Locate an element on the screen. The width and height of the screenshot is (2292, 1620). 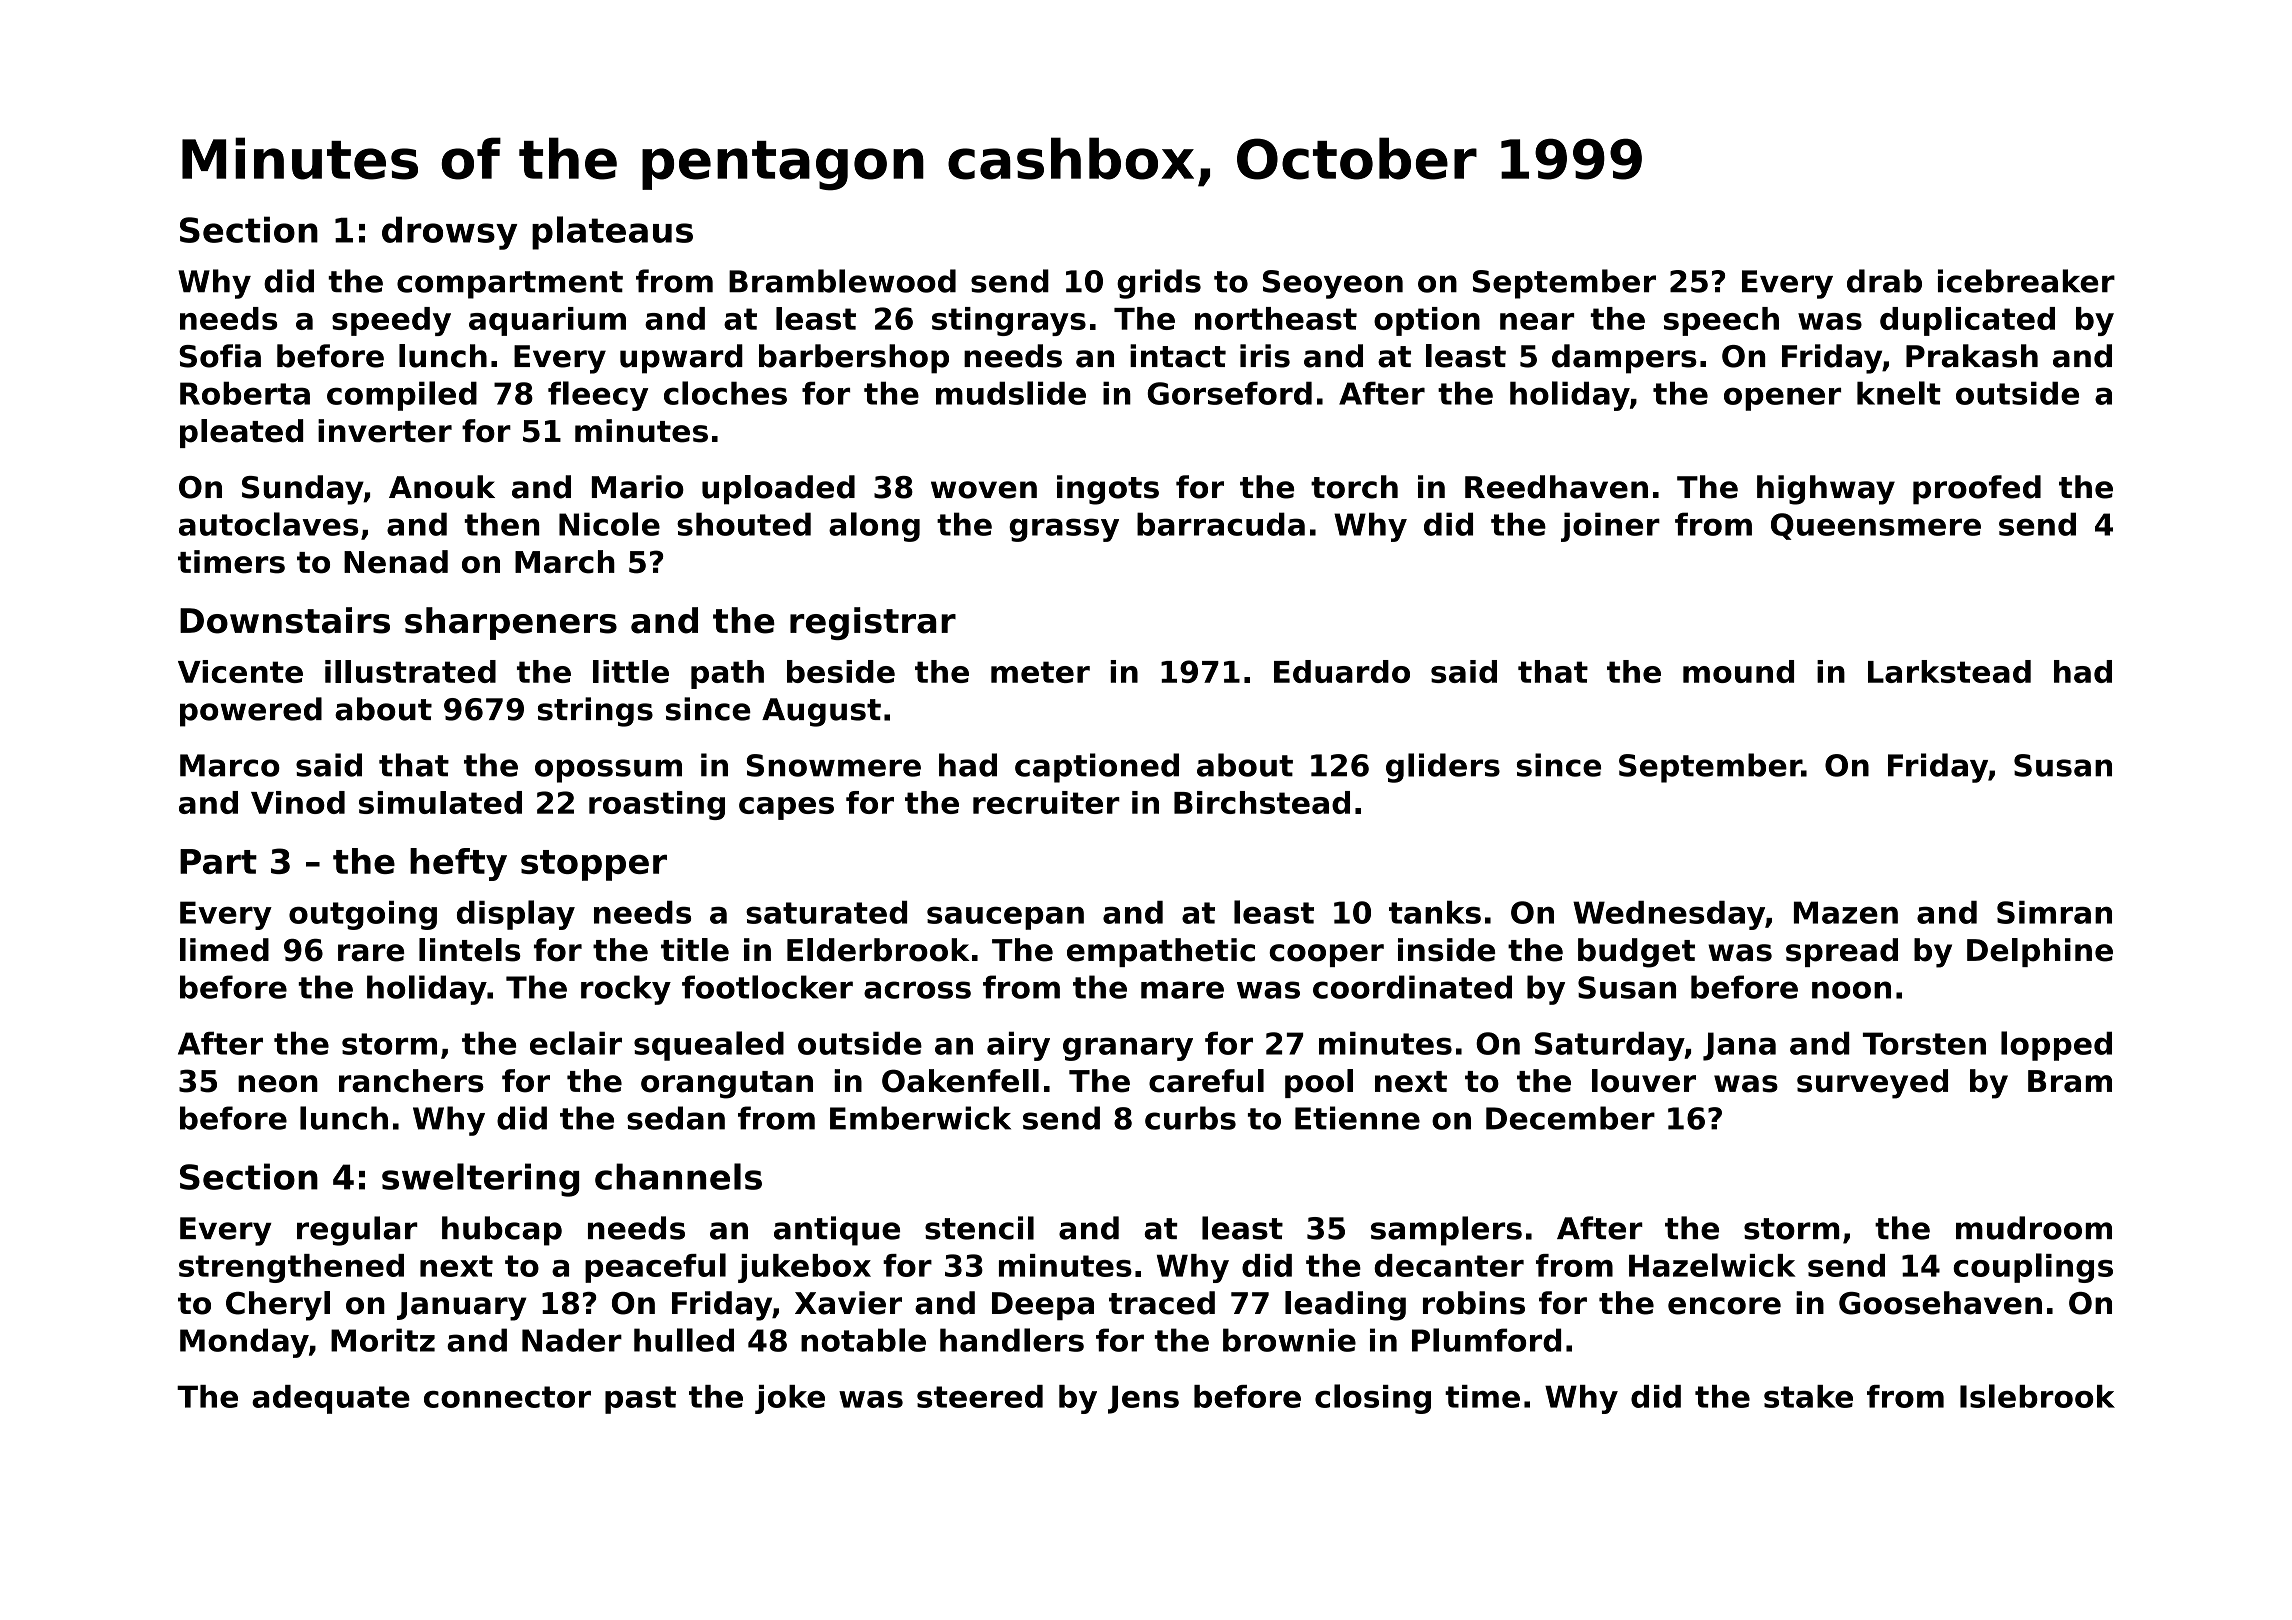
Marco is located at coordinates (230, 765).
